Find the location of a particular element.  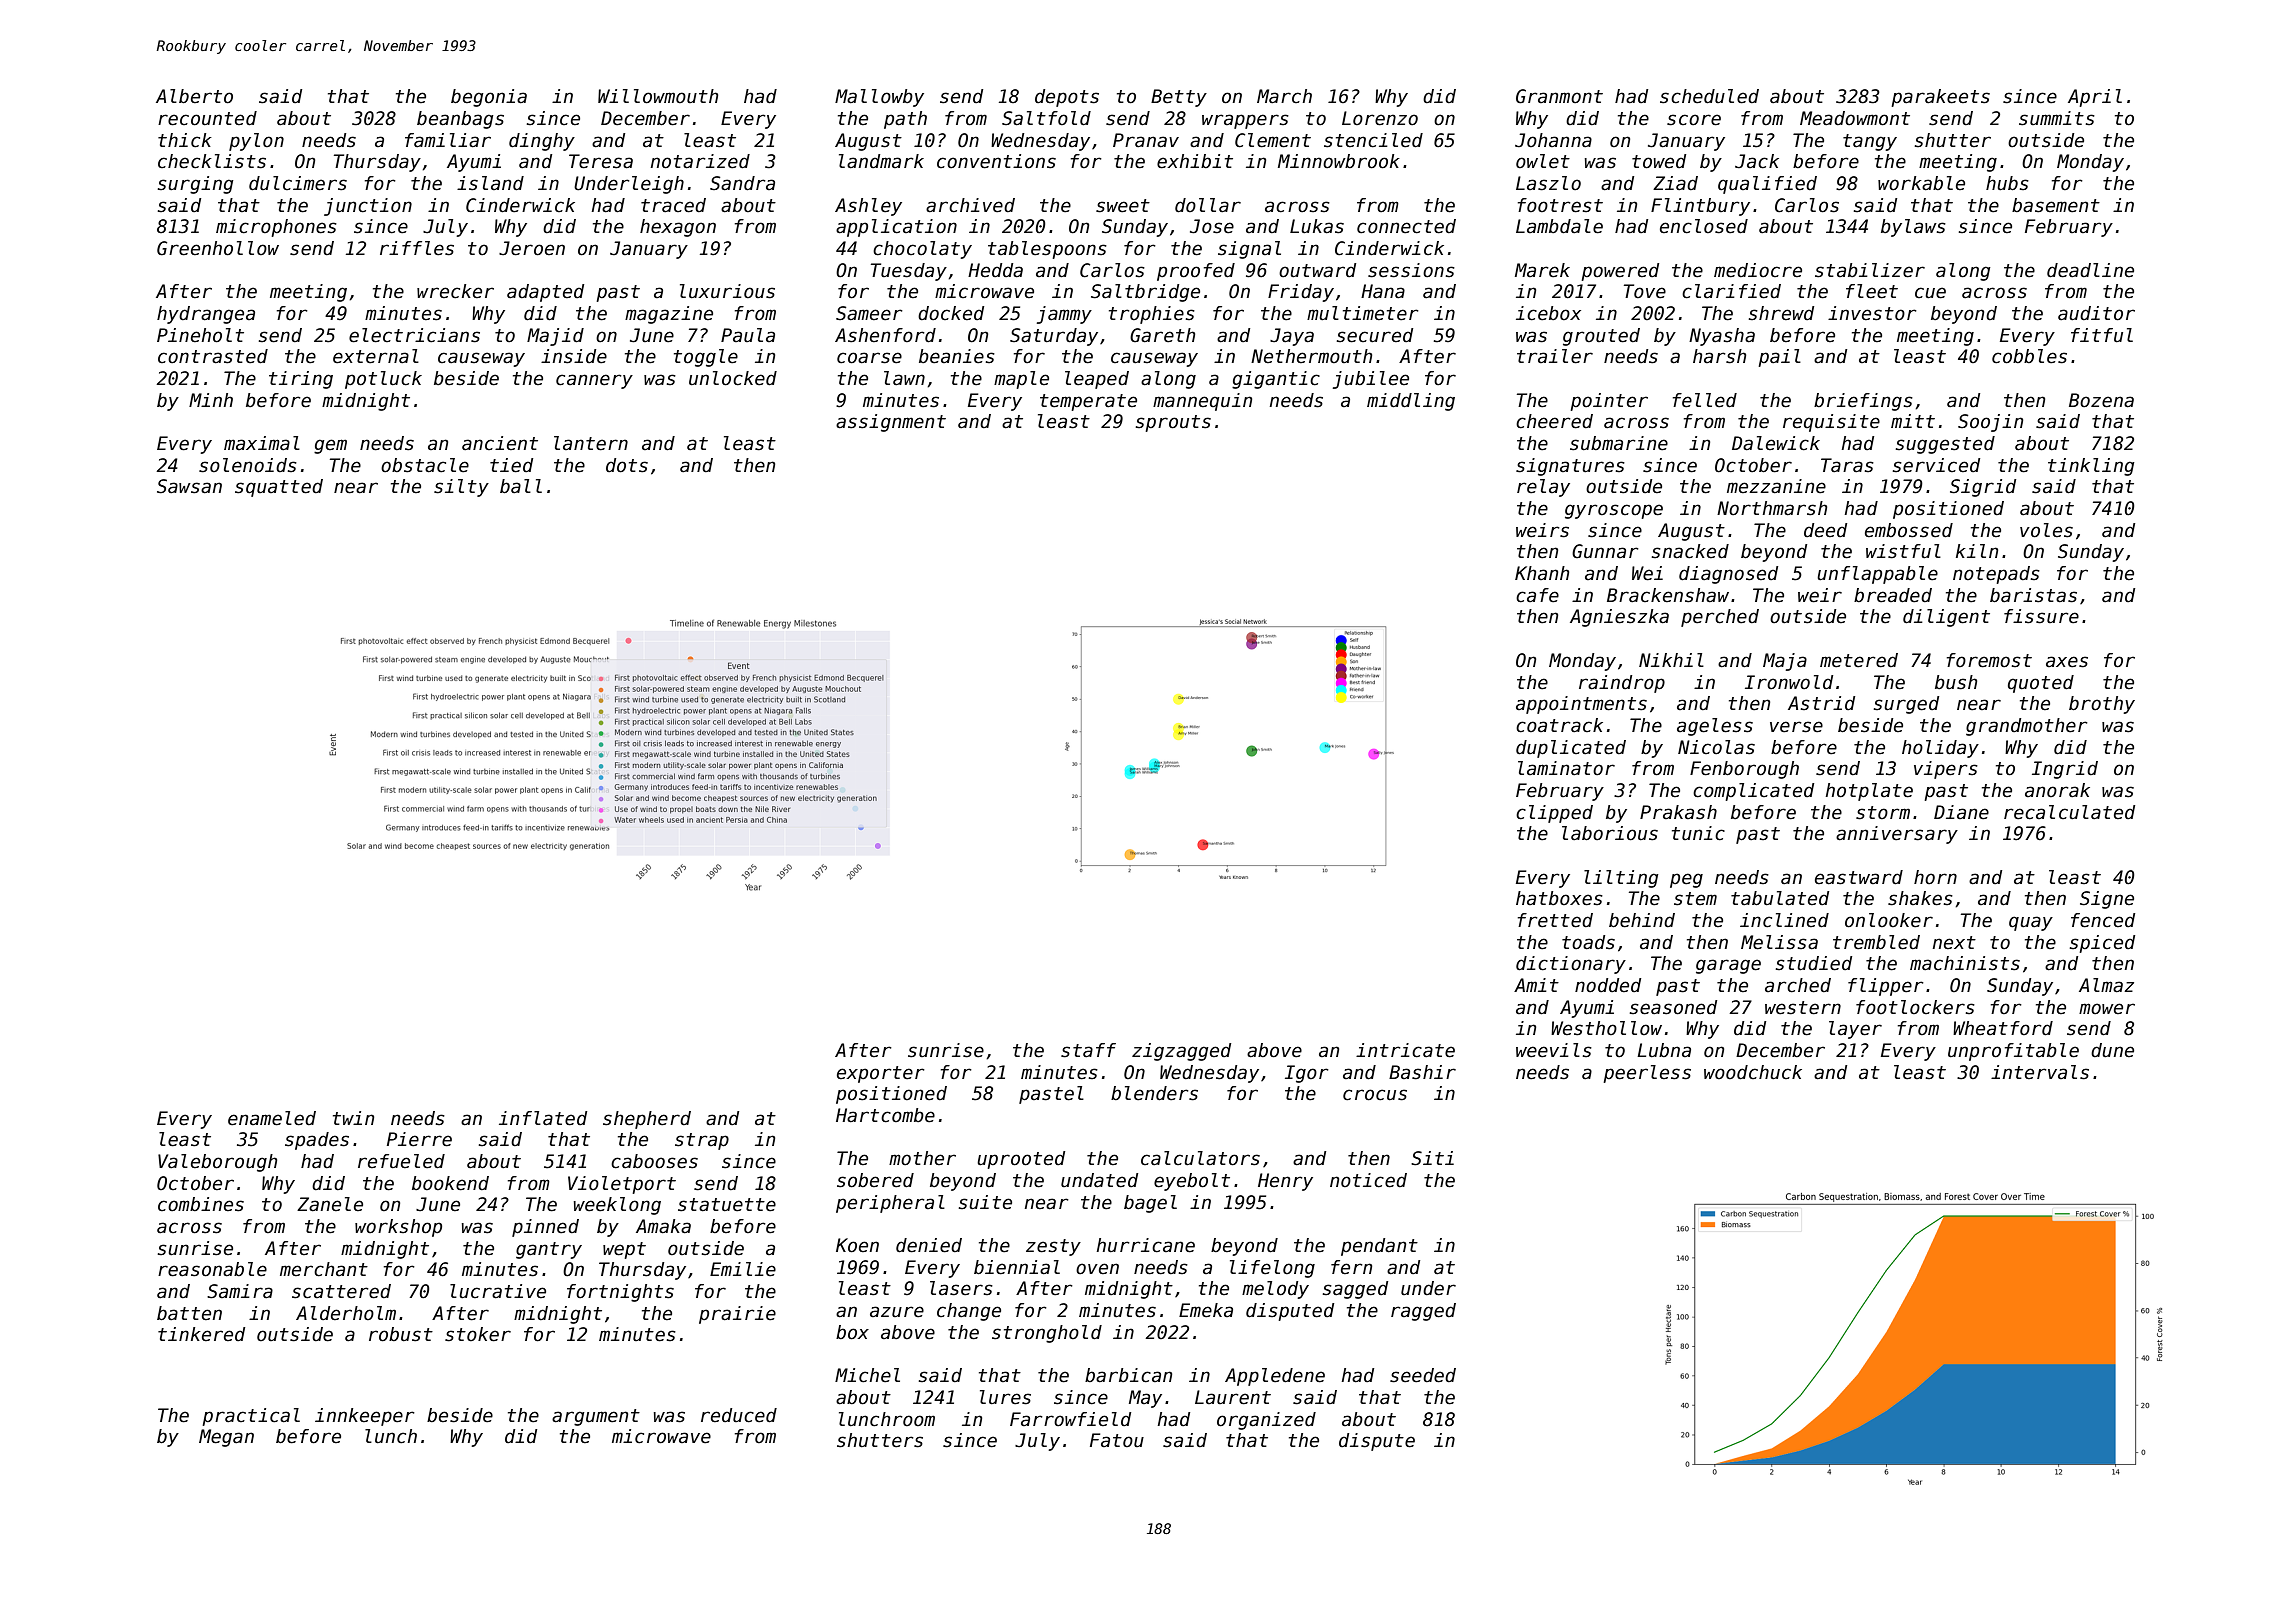

duplicated is located at coordinates (1571, 749).
